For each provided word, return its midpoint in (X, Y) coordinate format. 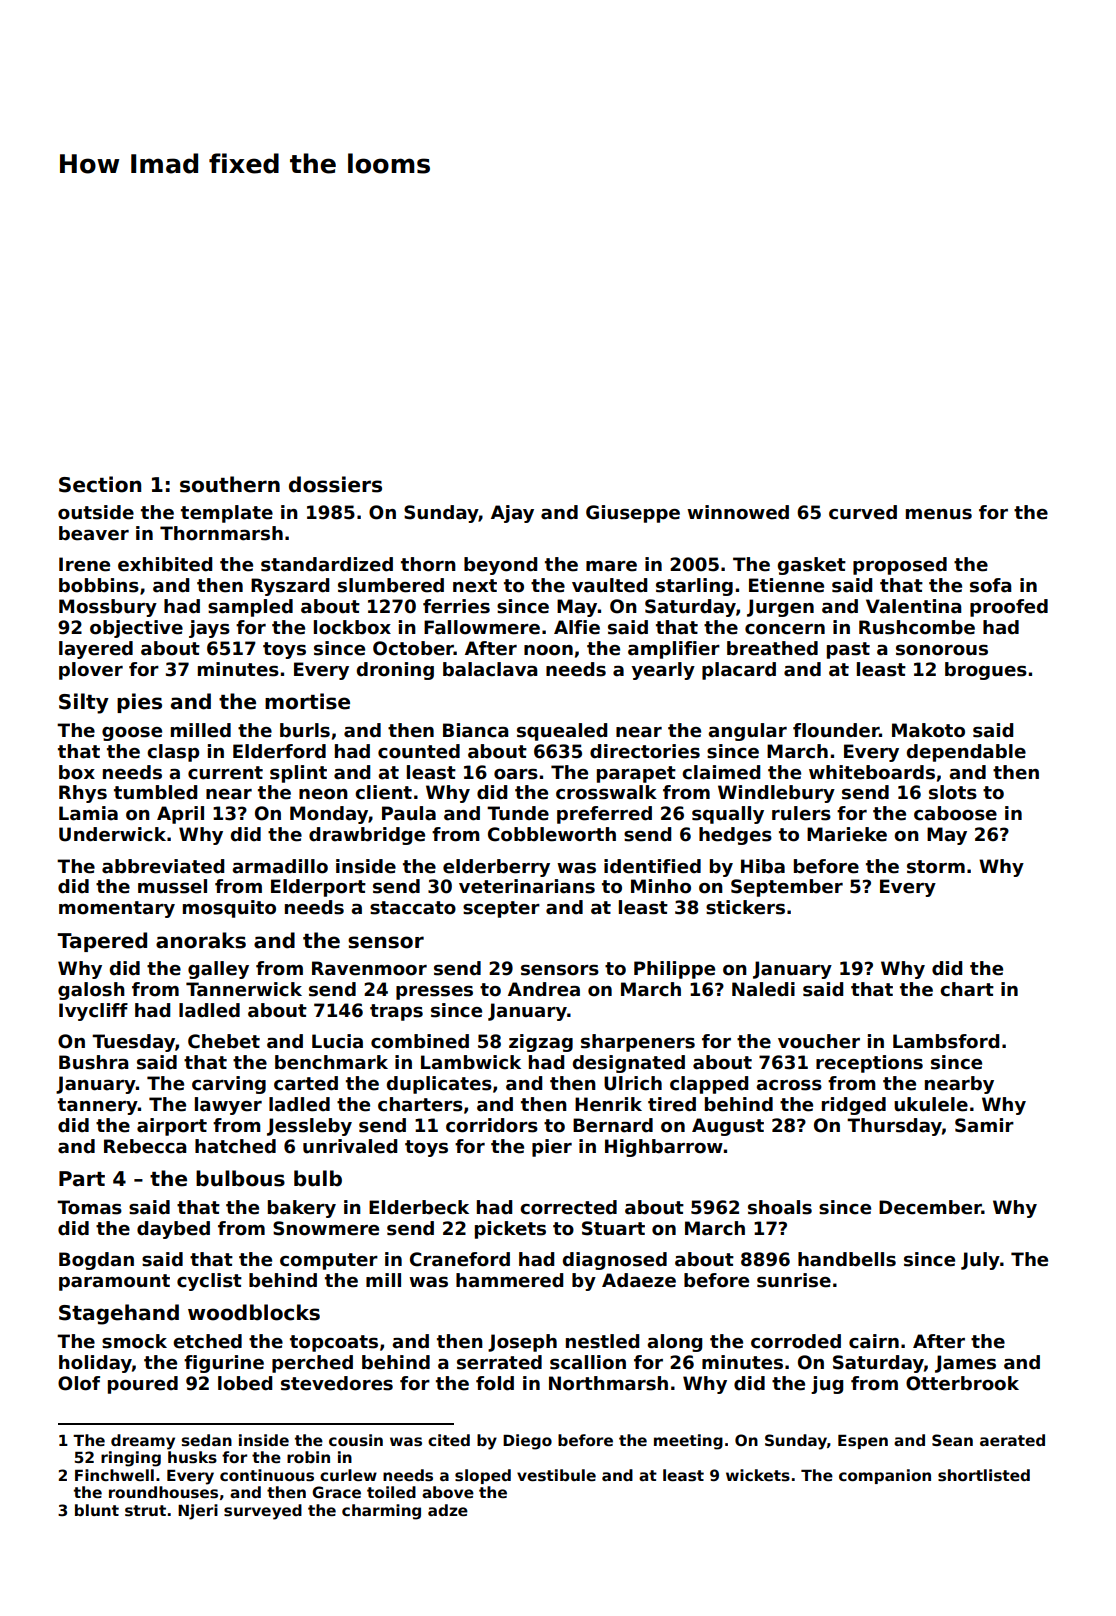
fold (495, 1383)
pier (552, 1148)
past (848, 650)
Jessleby (309, 1127)
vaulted (609, 585)
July (980, 1261)
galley (218, 970)
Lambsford (946, 1041)
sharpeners (638, 1043)
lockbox (352, 627)
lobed (245, 1383)
